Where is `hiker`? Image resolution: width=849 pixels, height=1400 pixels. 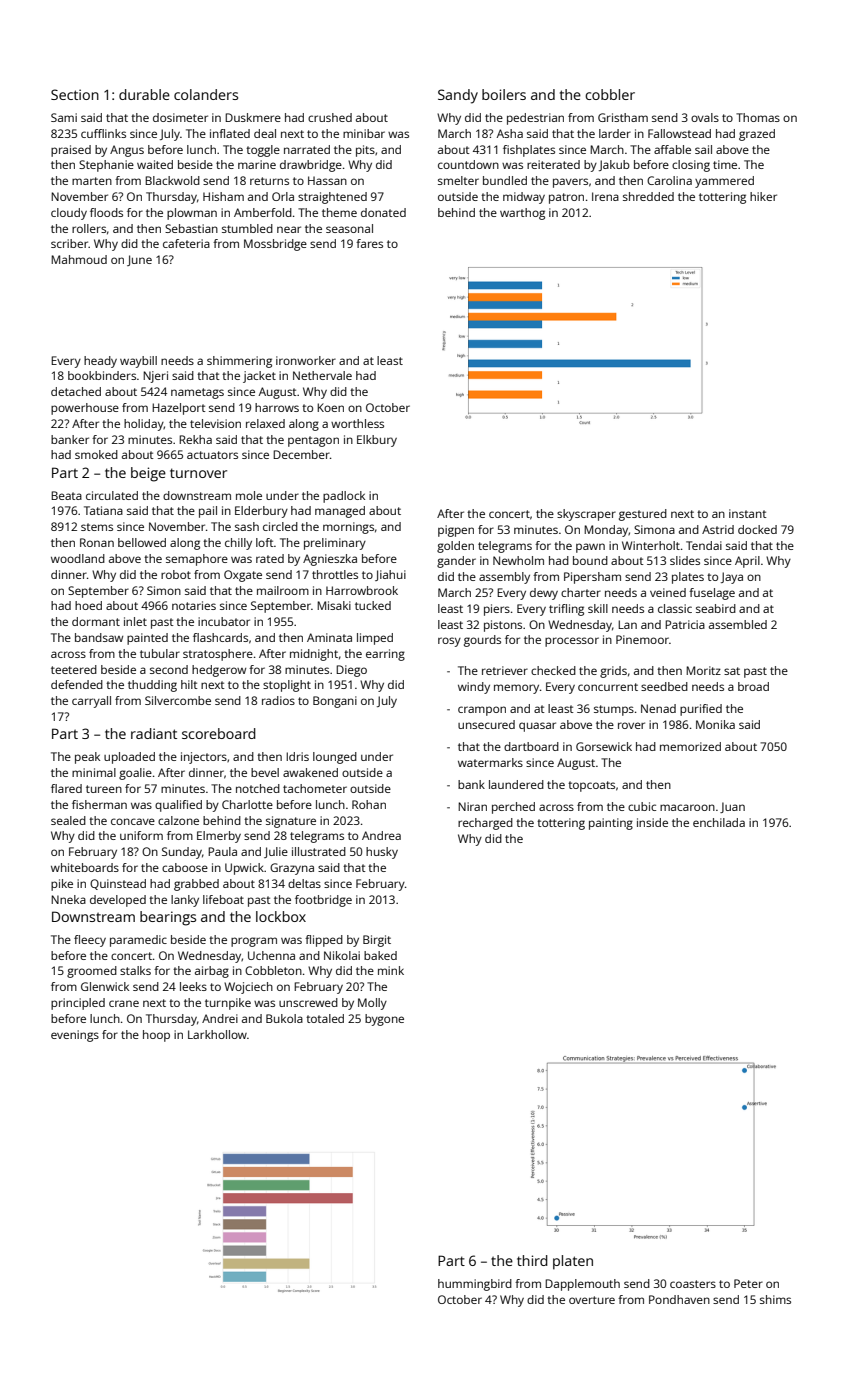 hiker is located at coordinates (763, 196).
